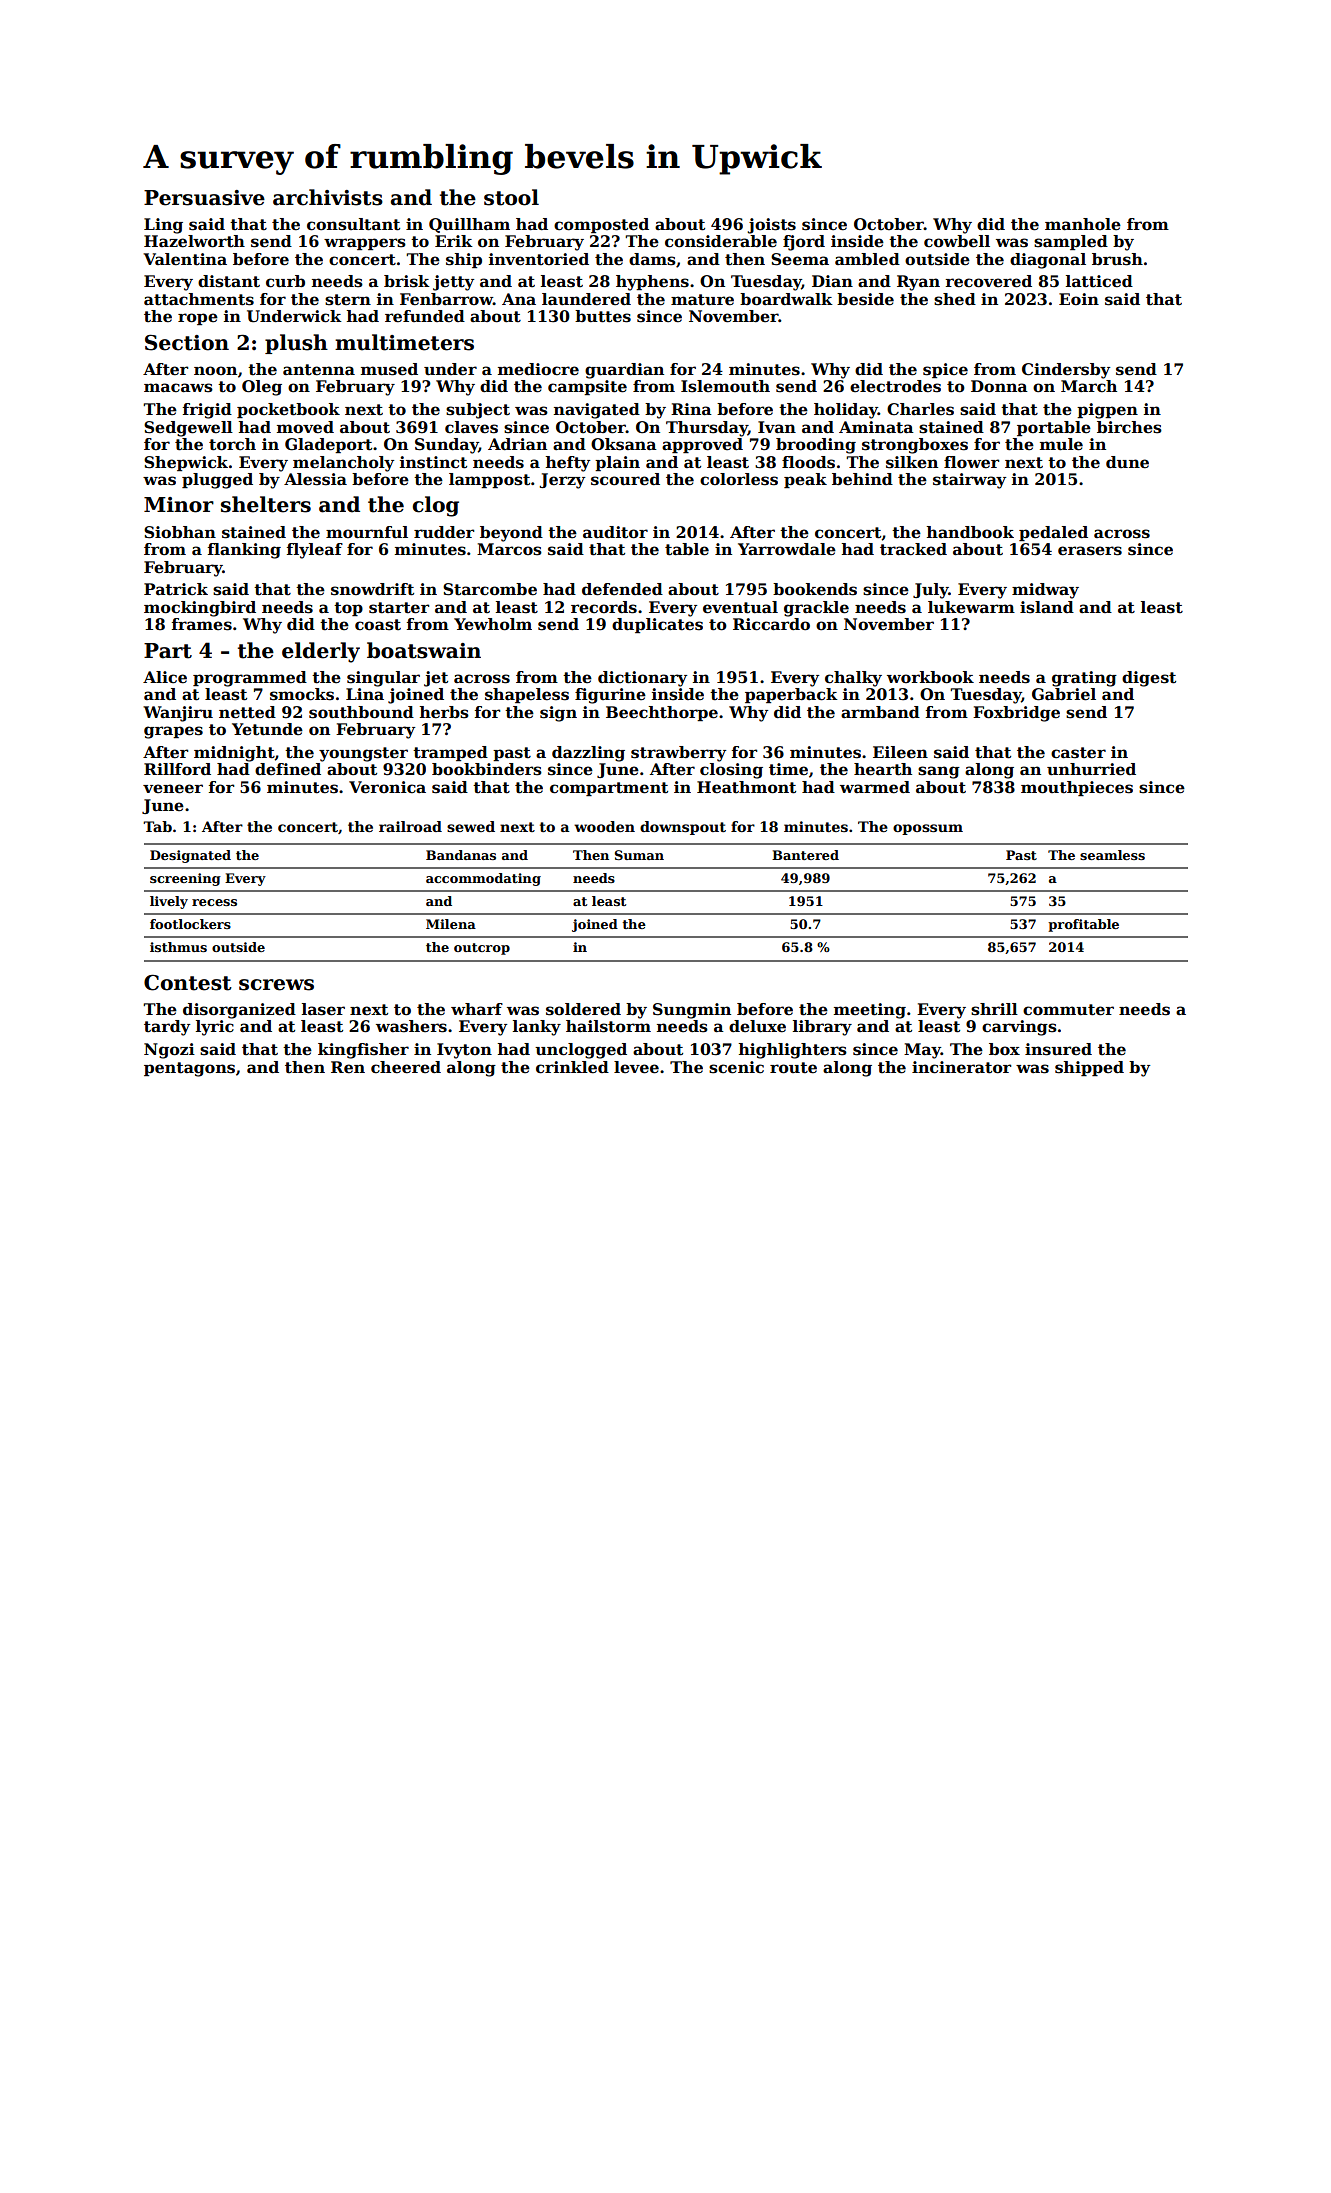 Image resolution: width=1331 pixels, height=2193 pixels. What do you see at coordinates (615, 532) in the screenshot?
I see `auditor` at bounding box center [615, 532].
